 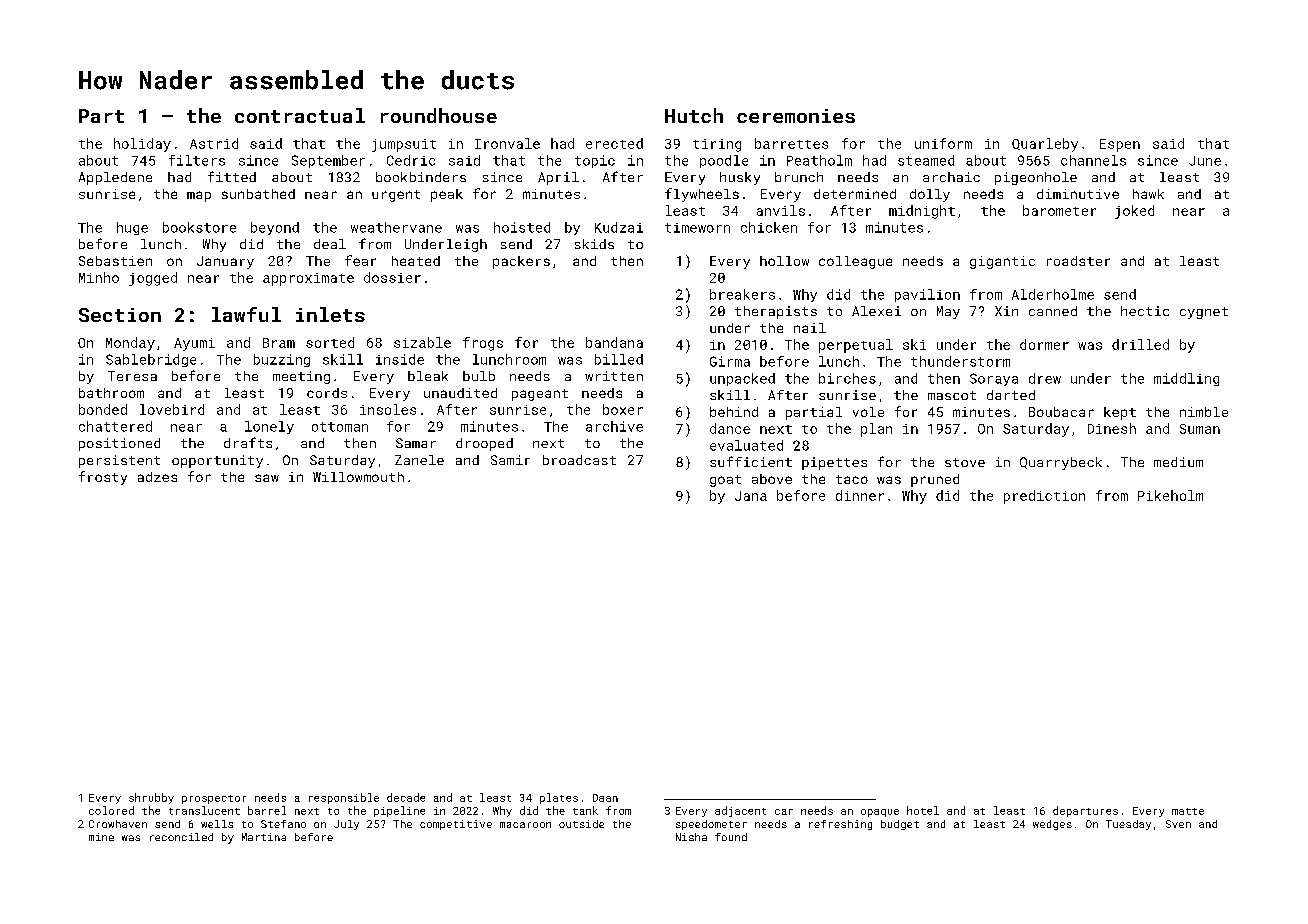 I want to click on Stefano, so click(x=283, y=824).
